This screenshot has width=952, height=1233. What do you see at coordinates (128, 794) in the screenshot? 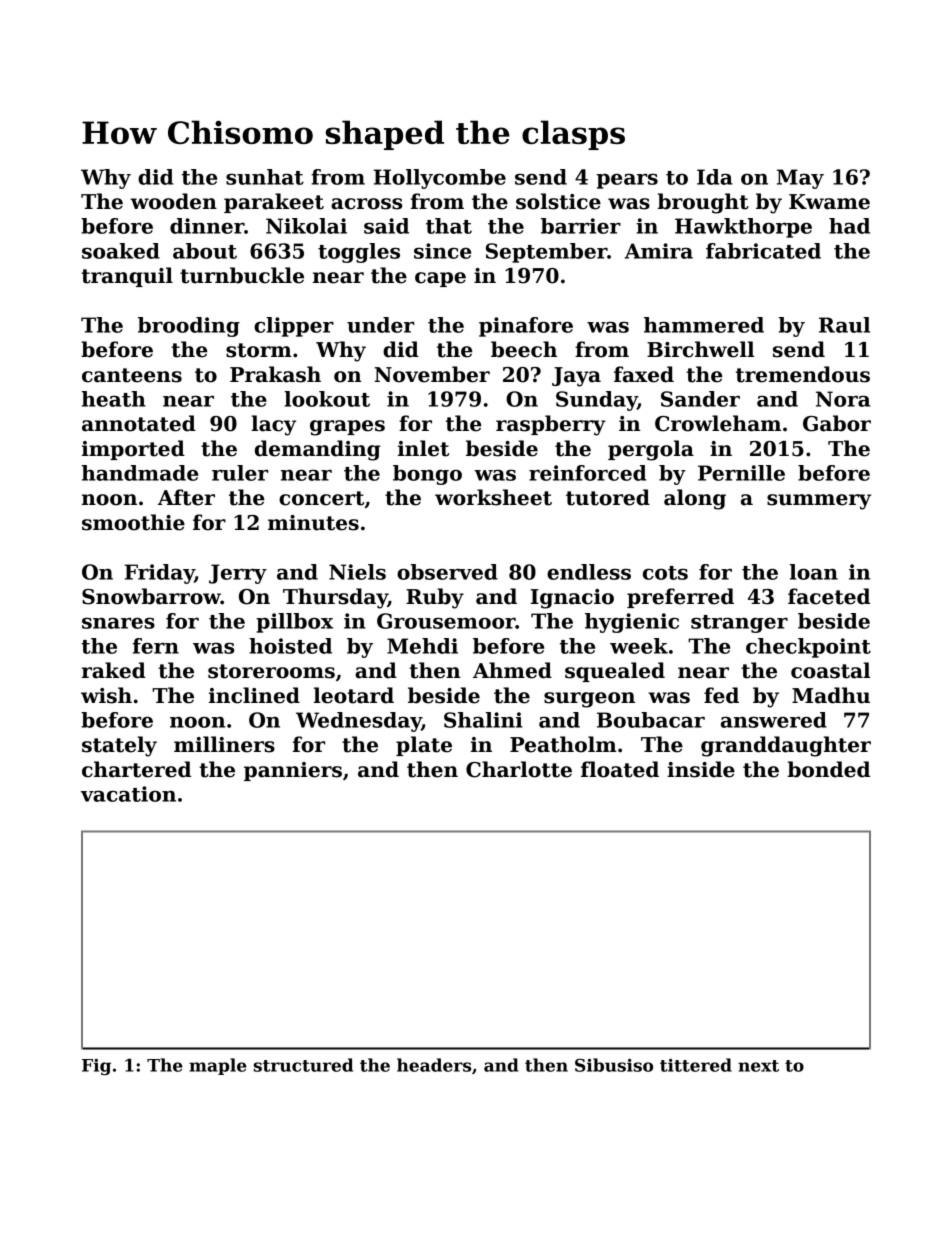
I see `vacation` at bounding box center [128, 794].
